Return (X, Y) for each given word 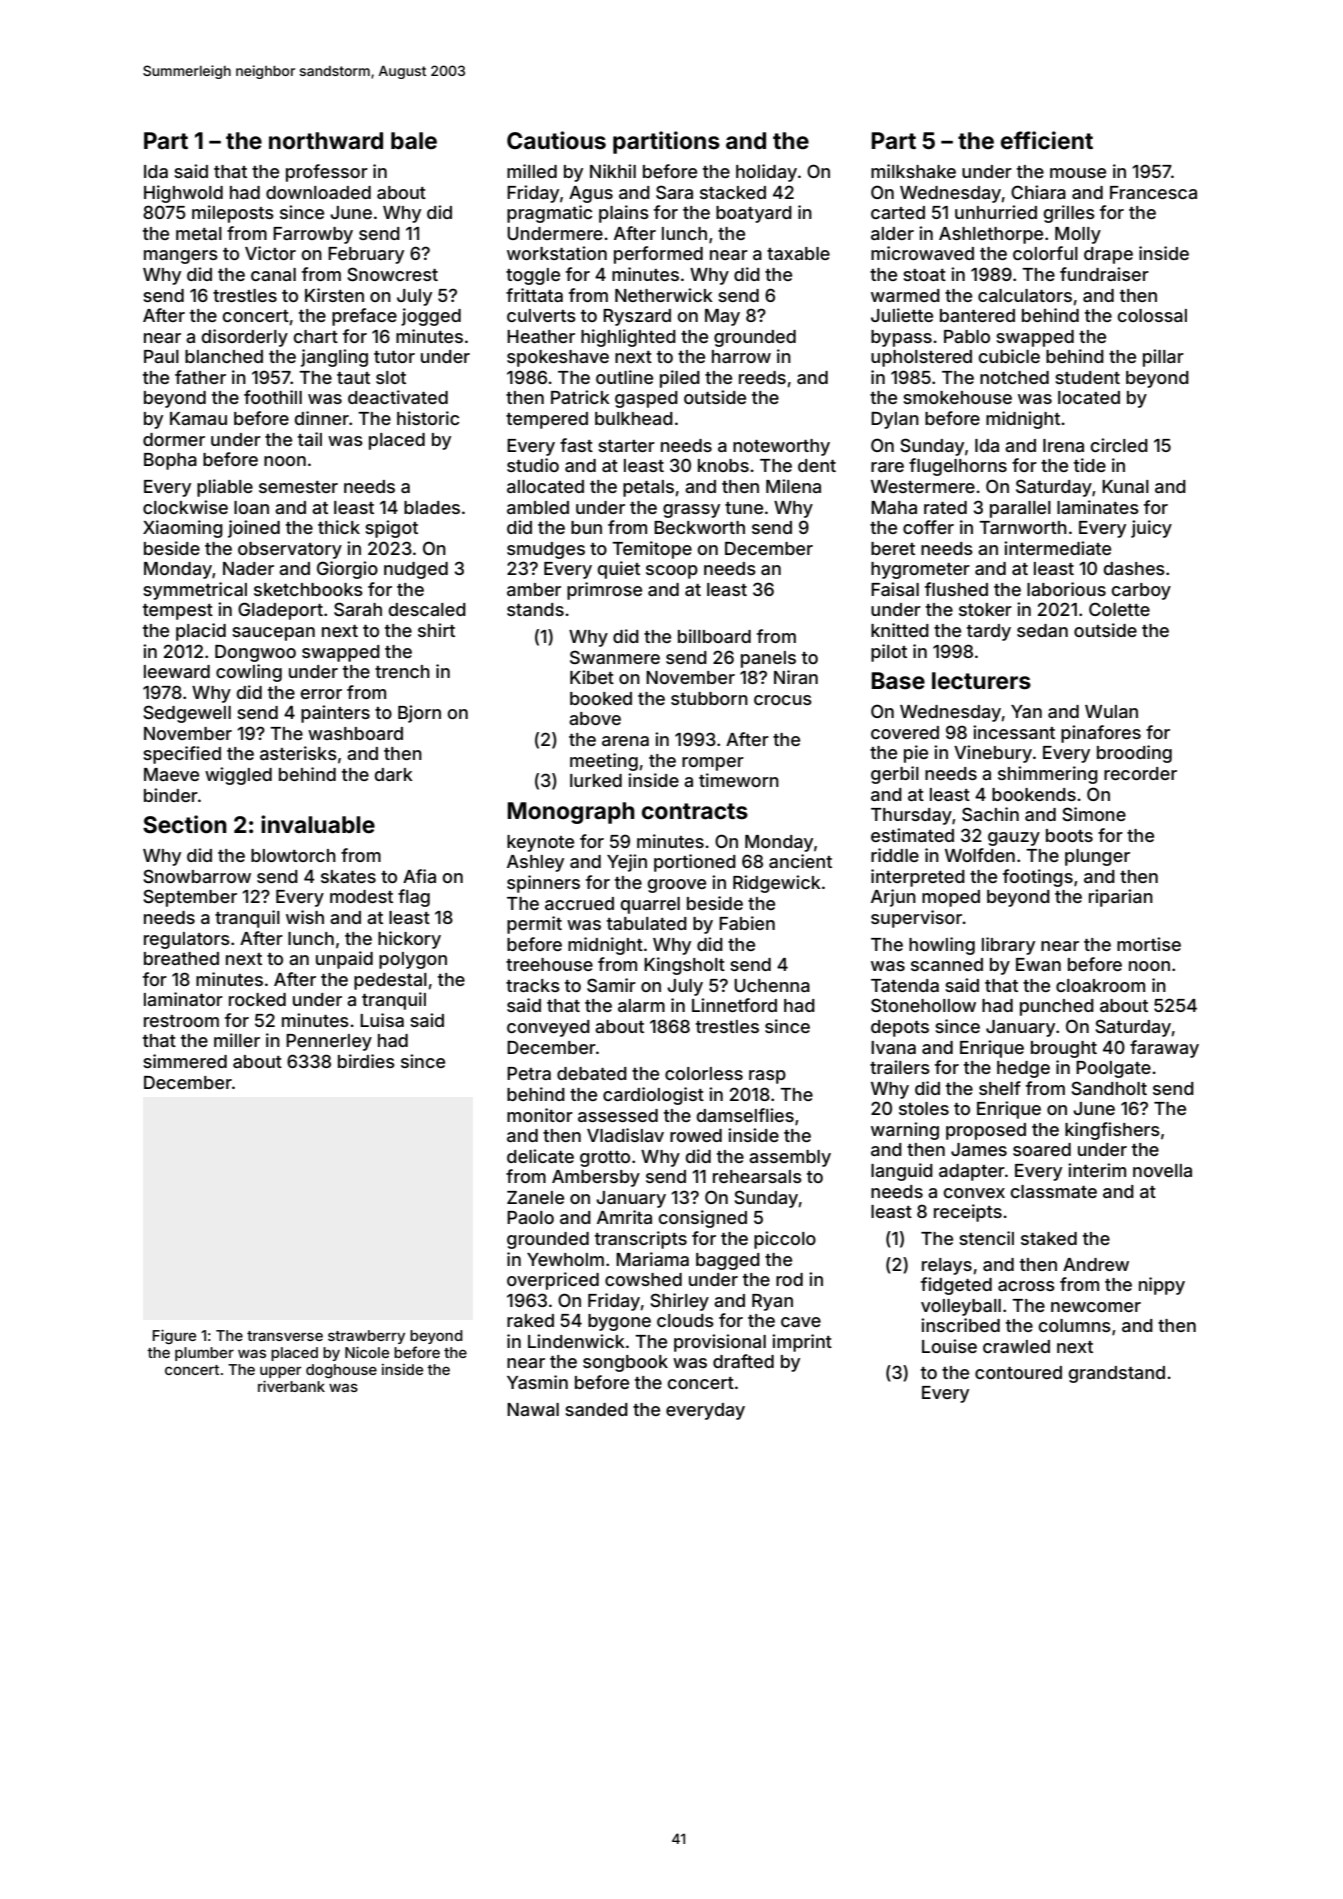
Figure (174, 1336)
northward (326, 140)
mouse (1078, 173)
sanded (596, 1409)
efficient (1047, 140)
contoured (1018, 1372)
